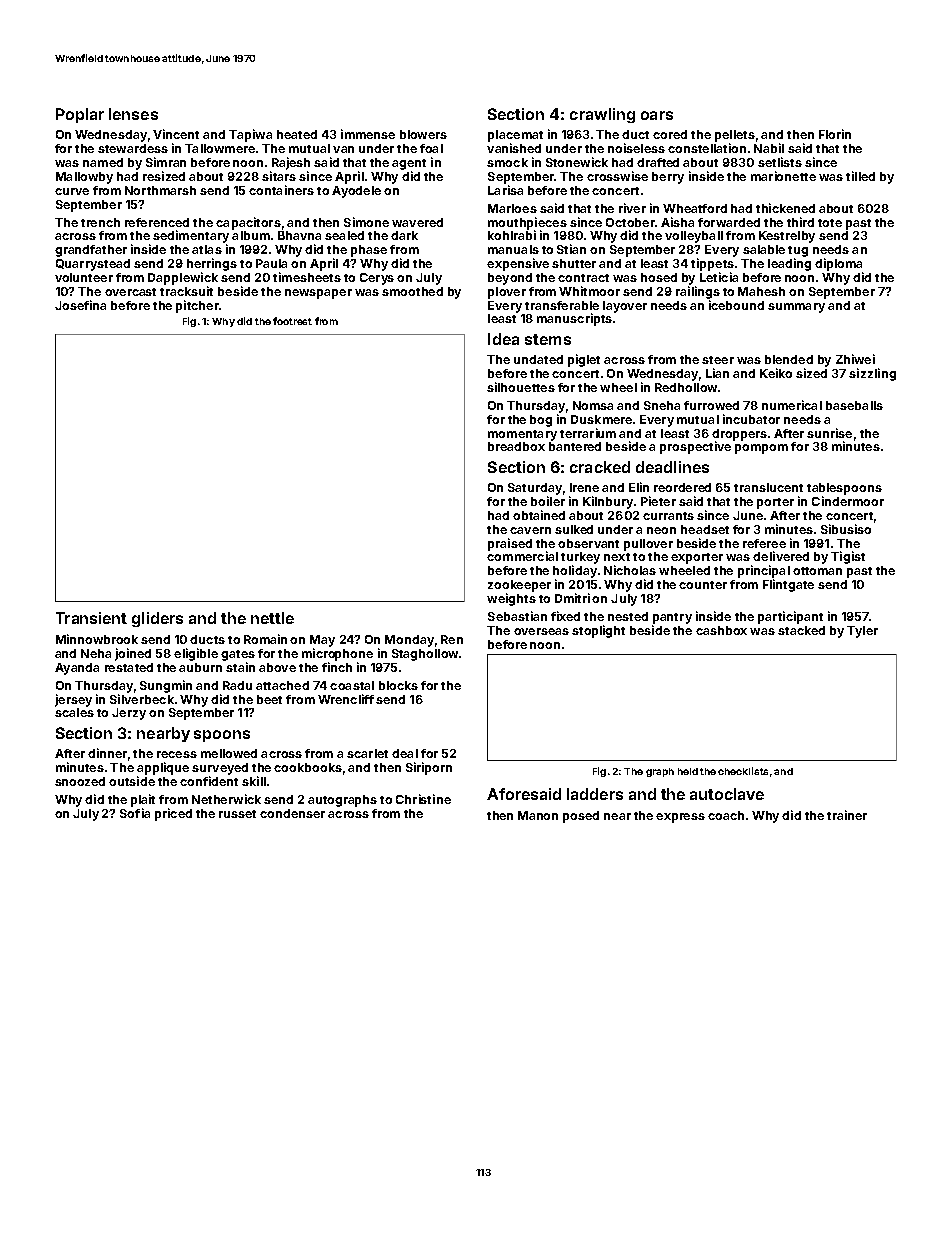 The height and width of the screenshot is (1233, 952). Describe the element at coordinates (143, 800) in the screenshot. I see `plait` at that location.
